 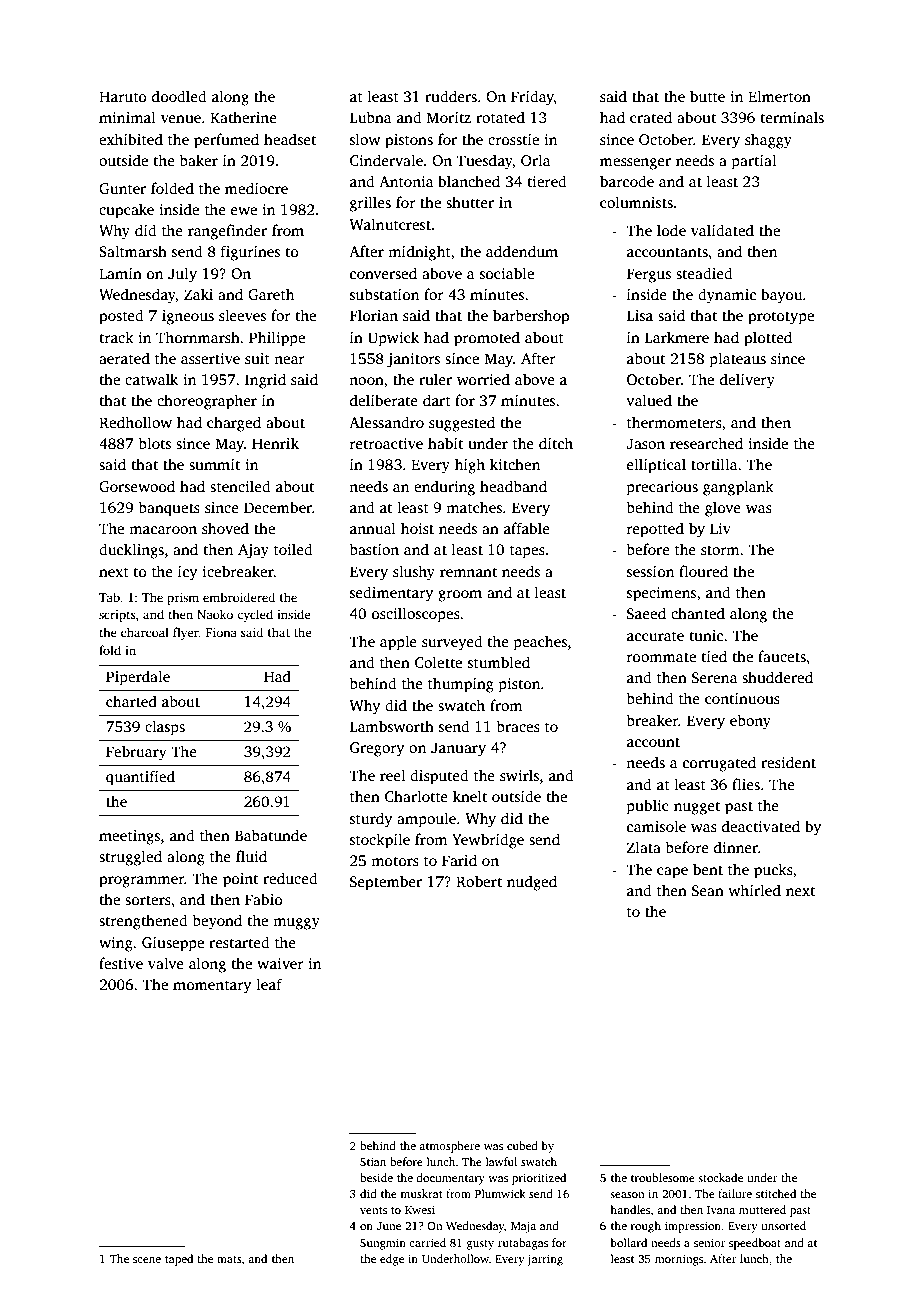 What do you see at coordinates (151, 379) in the screenshot?
I see `catwalk` at bounding box center [151, 379].
